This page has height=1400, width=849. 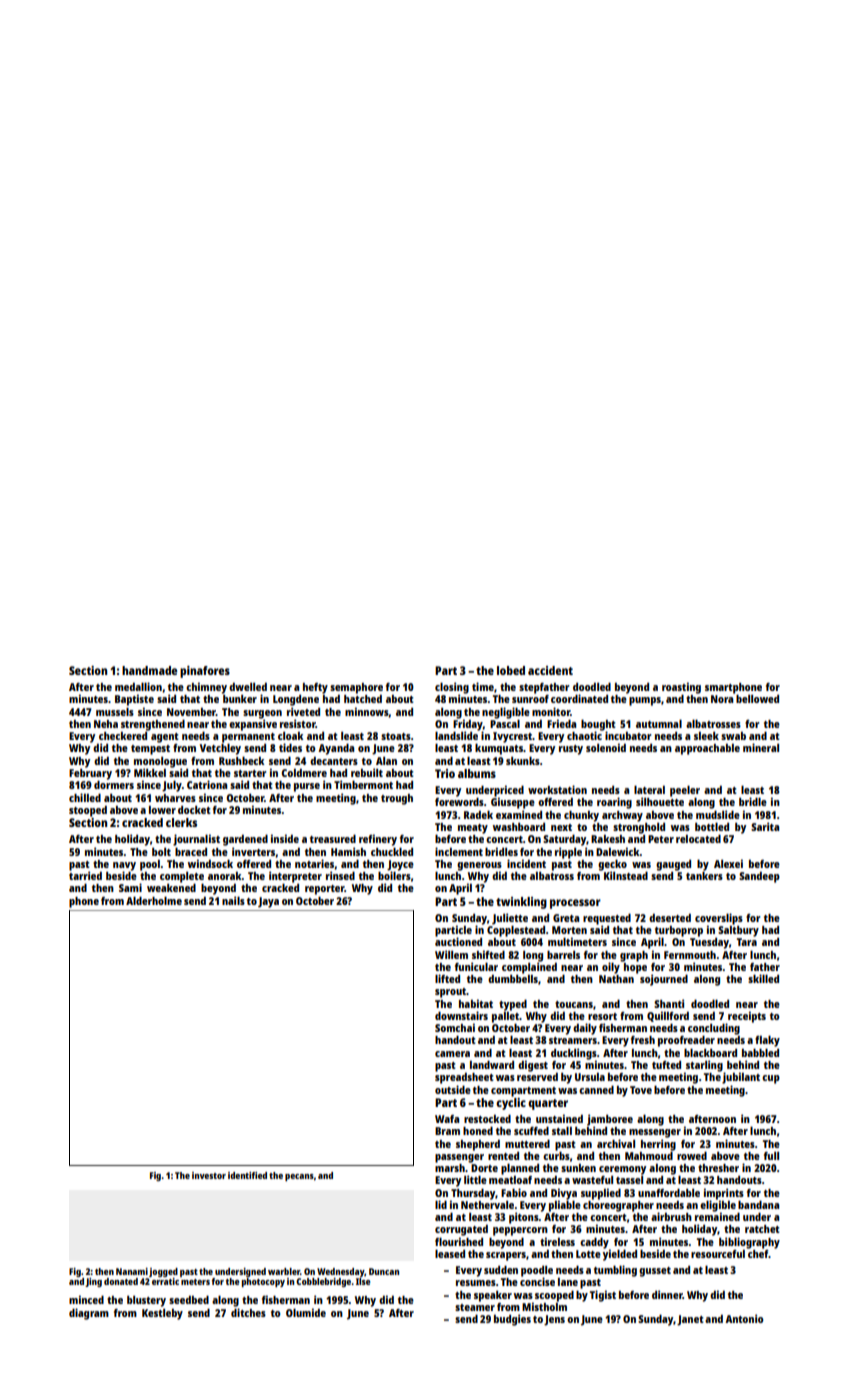 What do you see at coordinates (284, 1271) in the page?
I see `warbler` at bounding box center [284, 1271].
